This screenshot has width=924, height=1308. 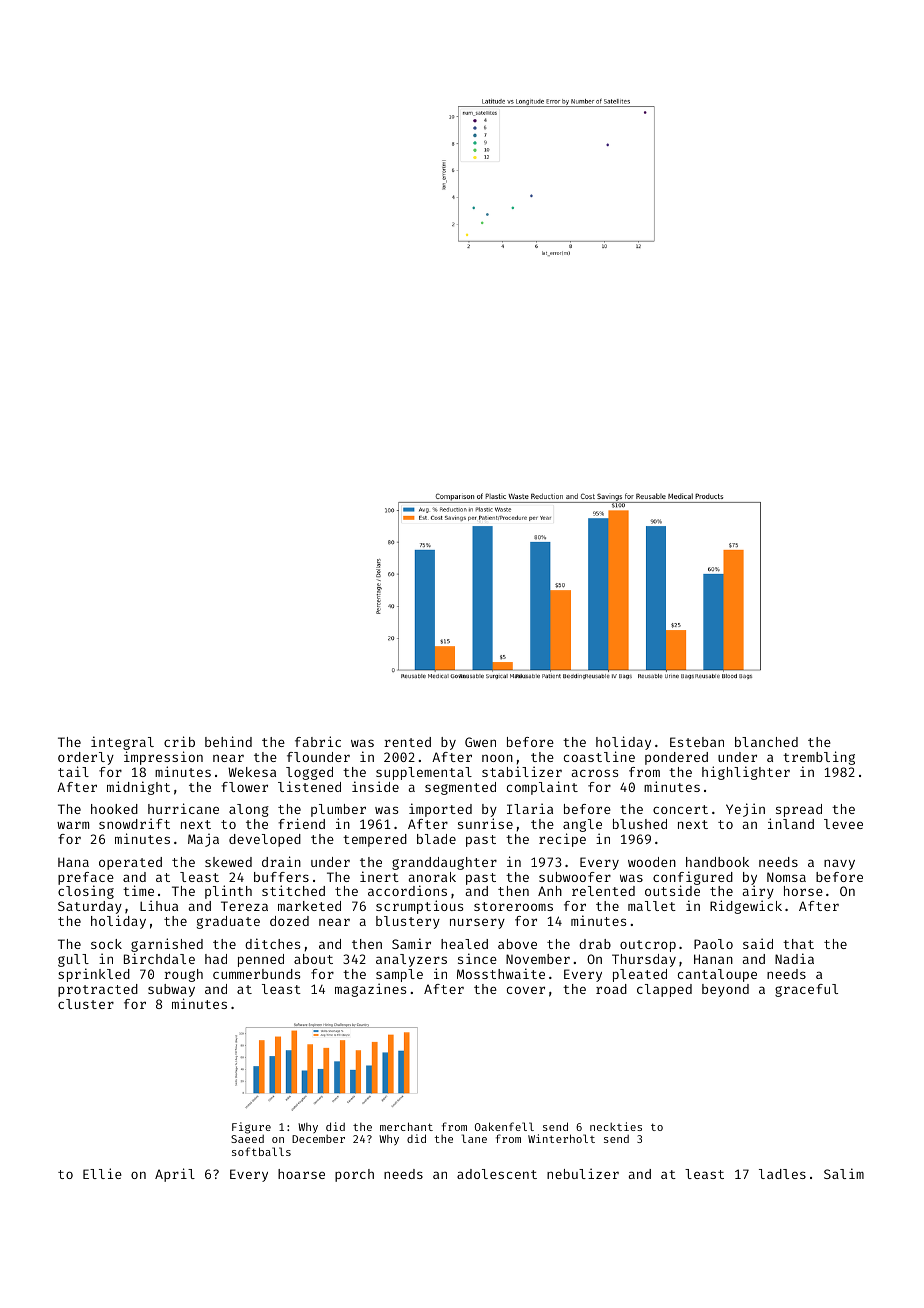 I want to click on cluster, so click(x=86, y=1004).
